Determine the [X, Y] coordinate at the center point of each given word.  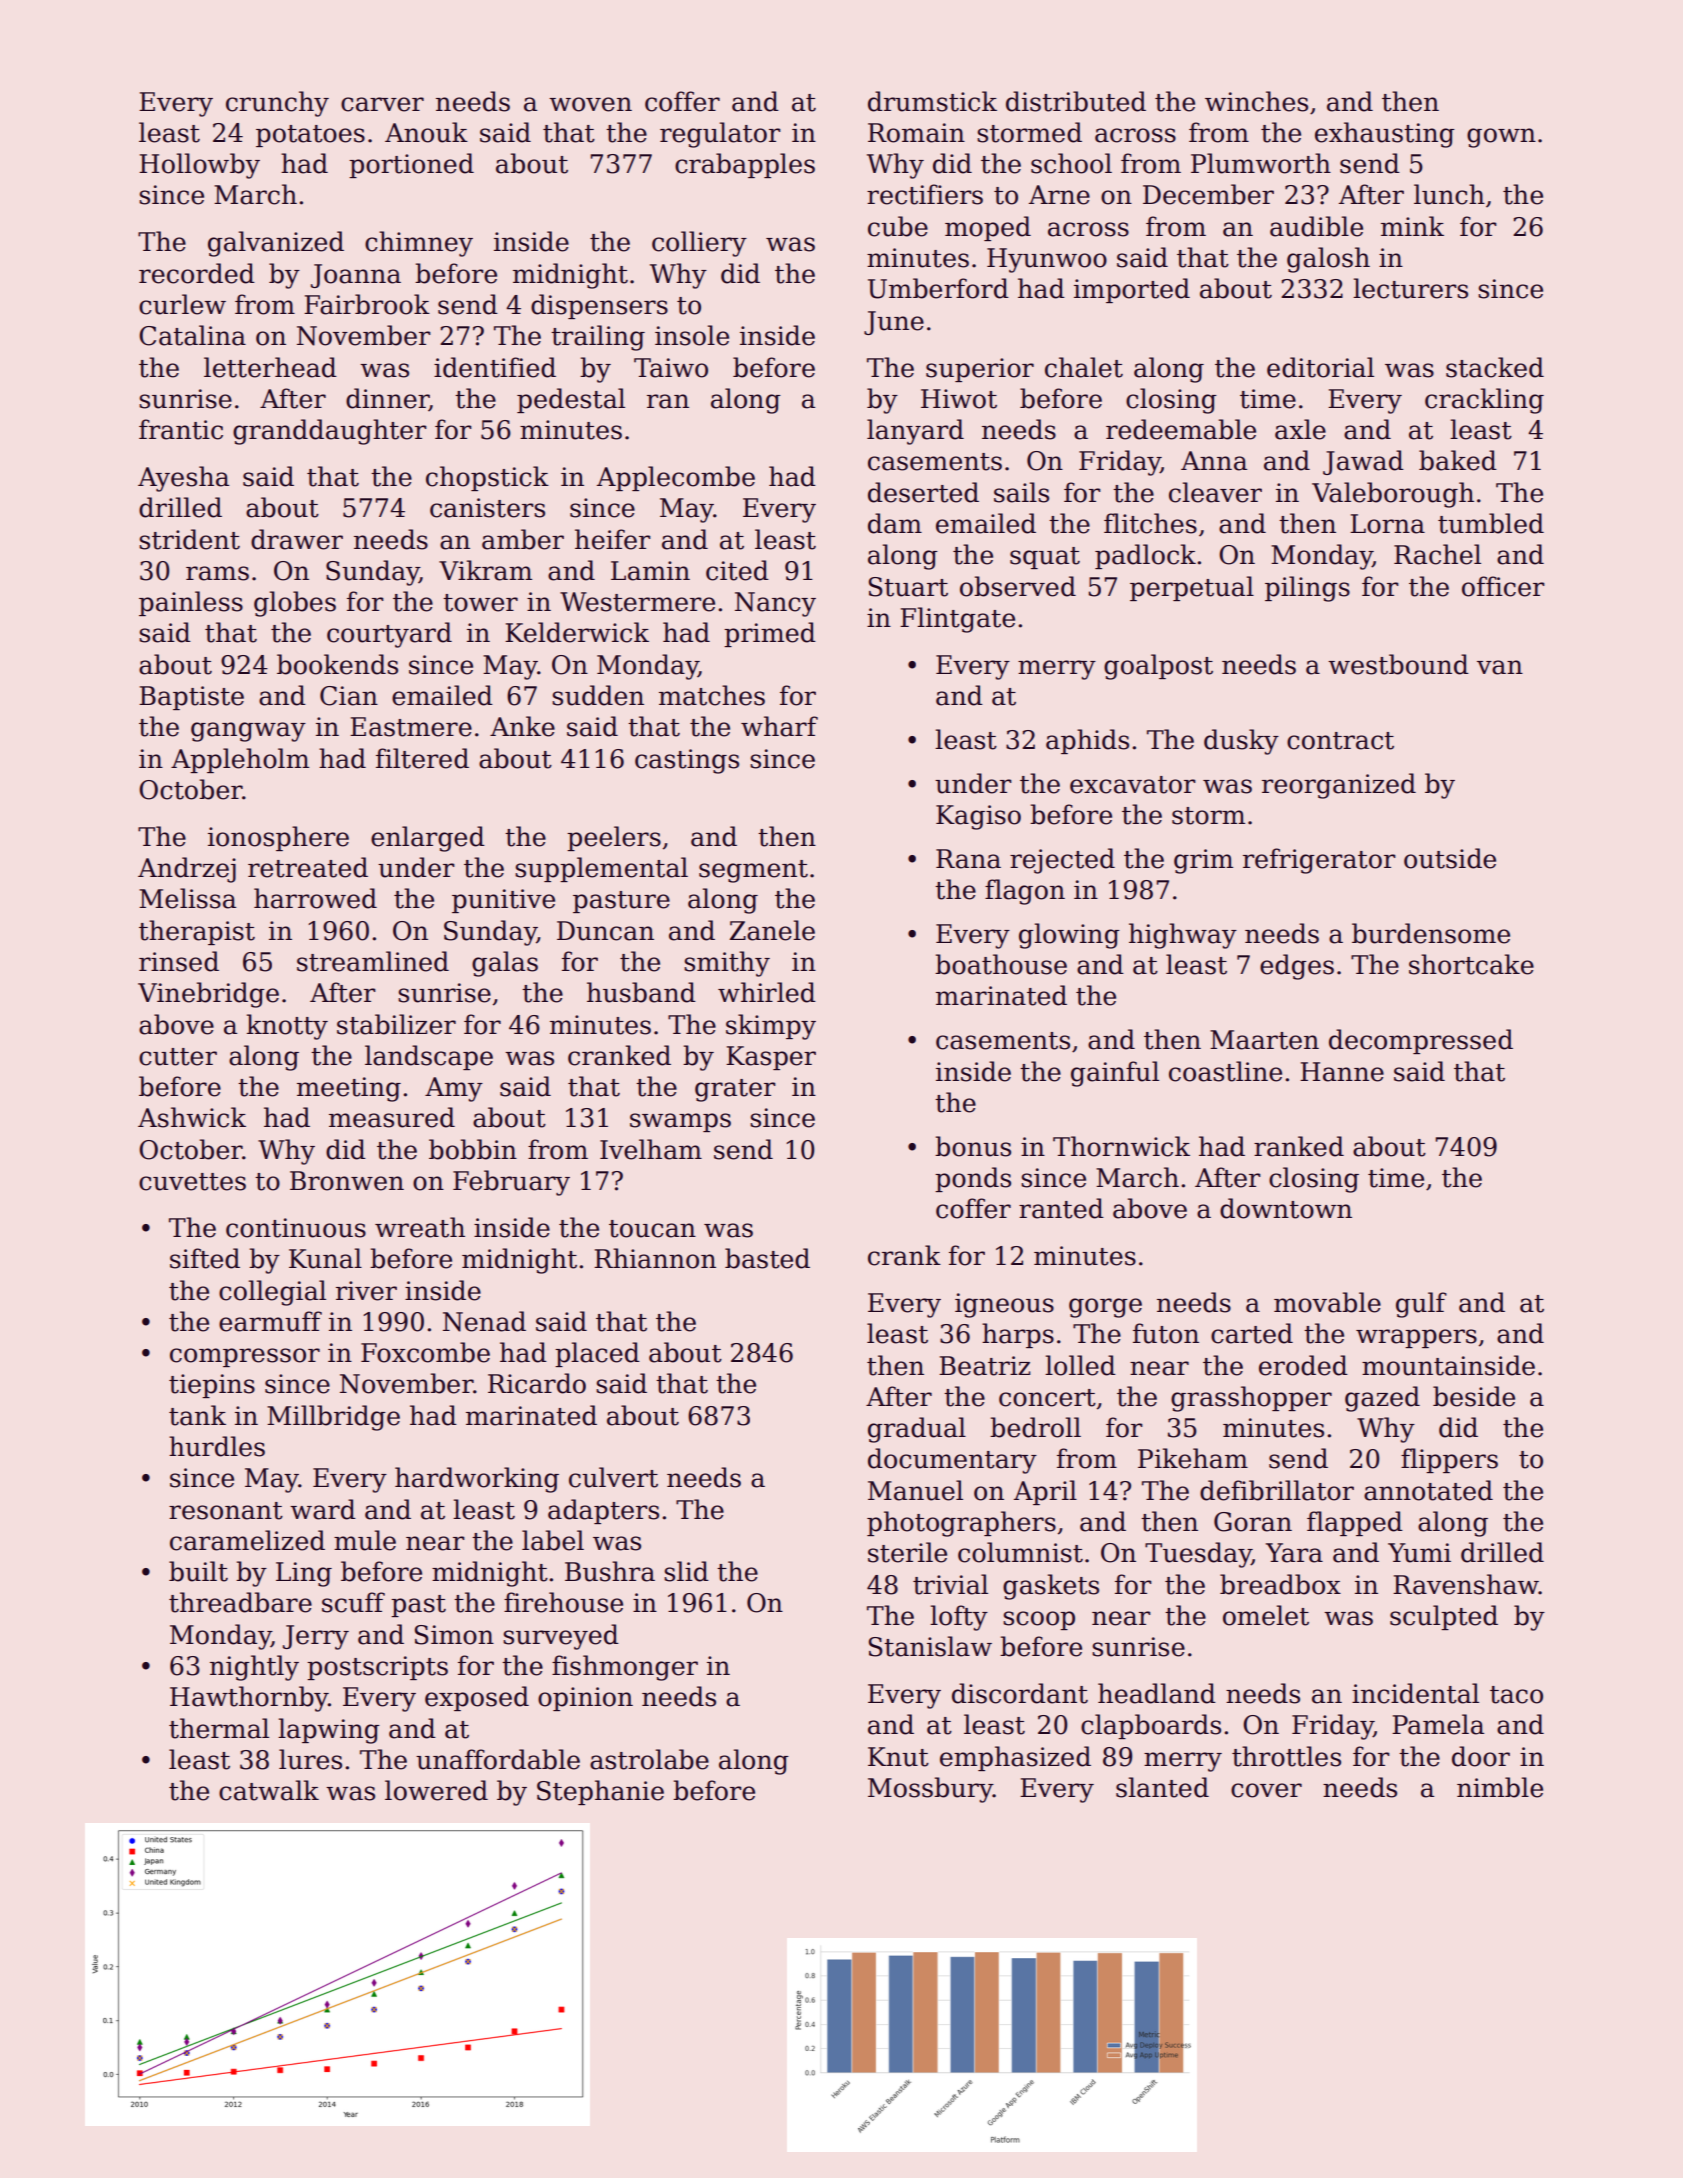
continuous [296, 1228]
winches [1256, 101]
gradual [917, 1430]
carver [382, 104]
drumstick [932, 101]
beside [1474, 1396]
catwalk [269, 1790]
